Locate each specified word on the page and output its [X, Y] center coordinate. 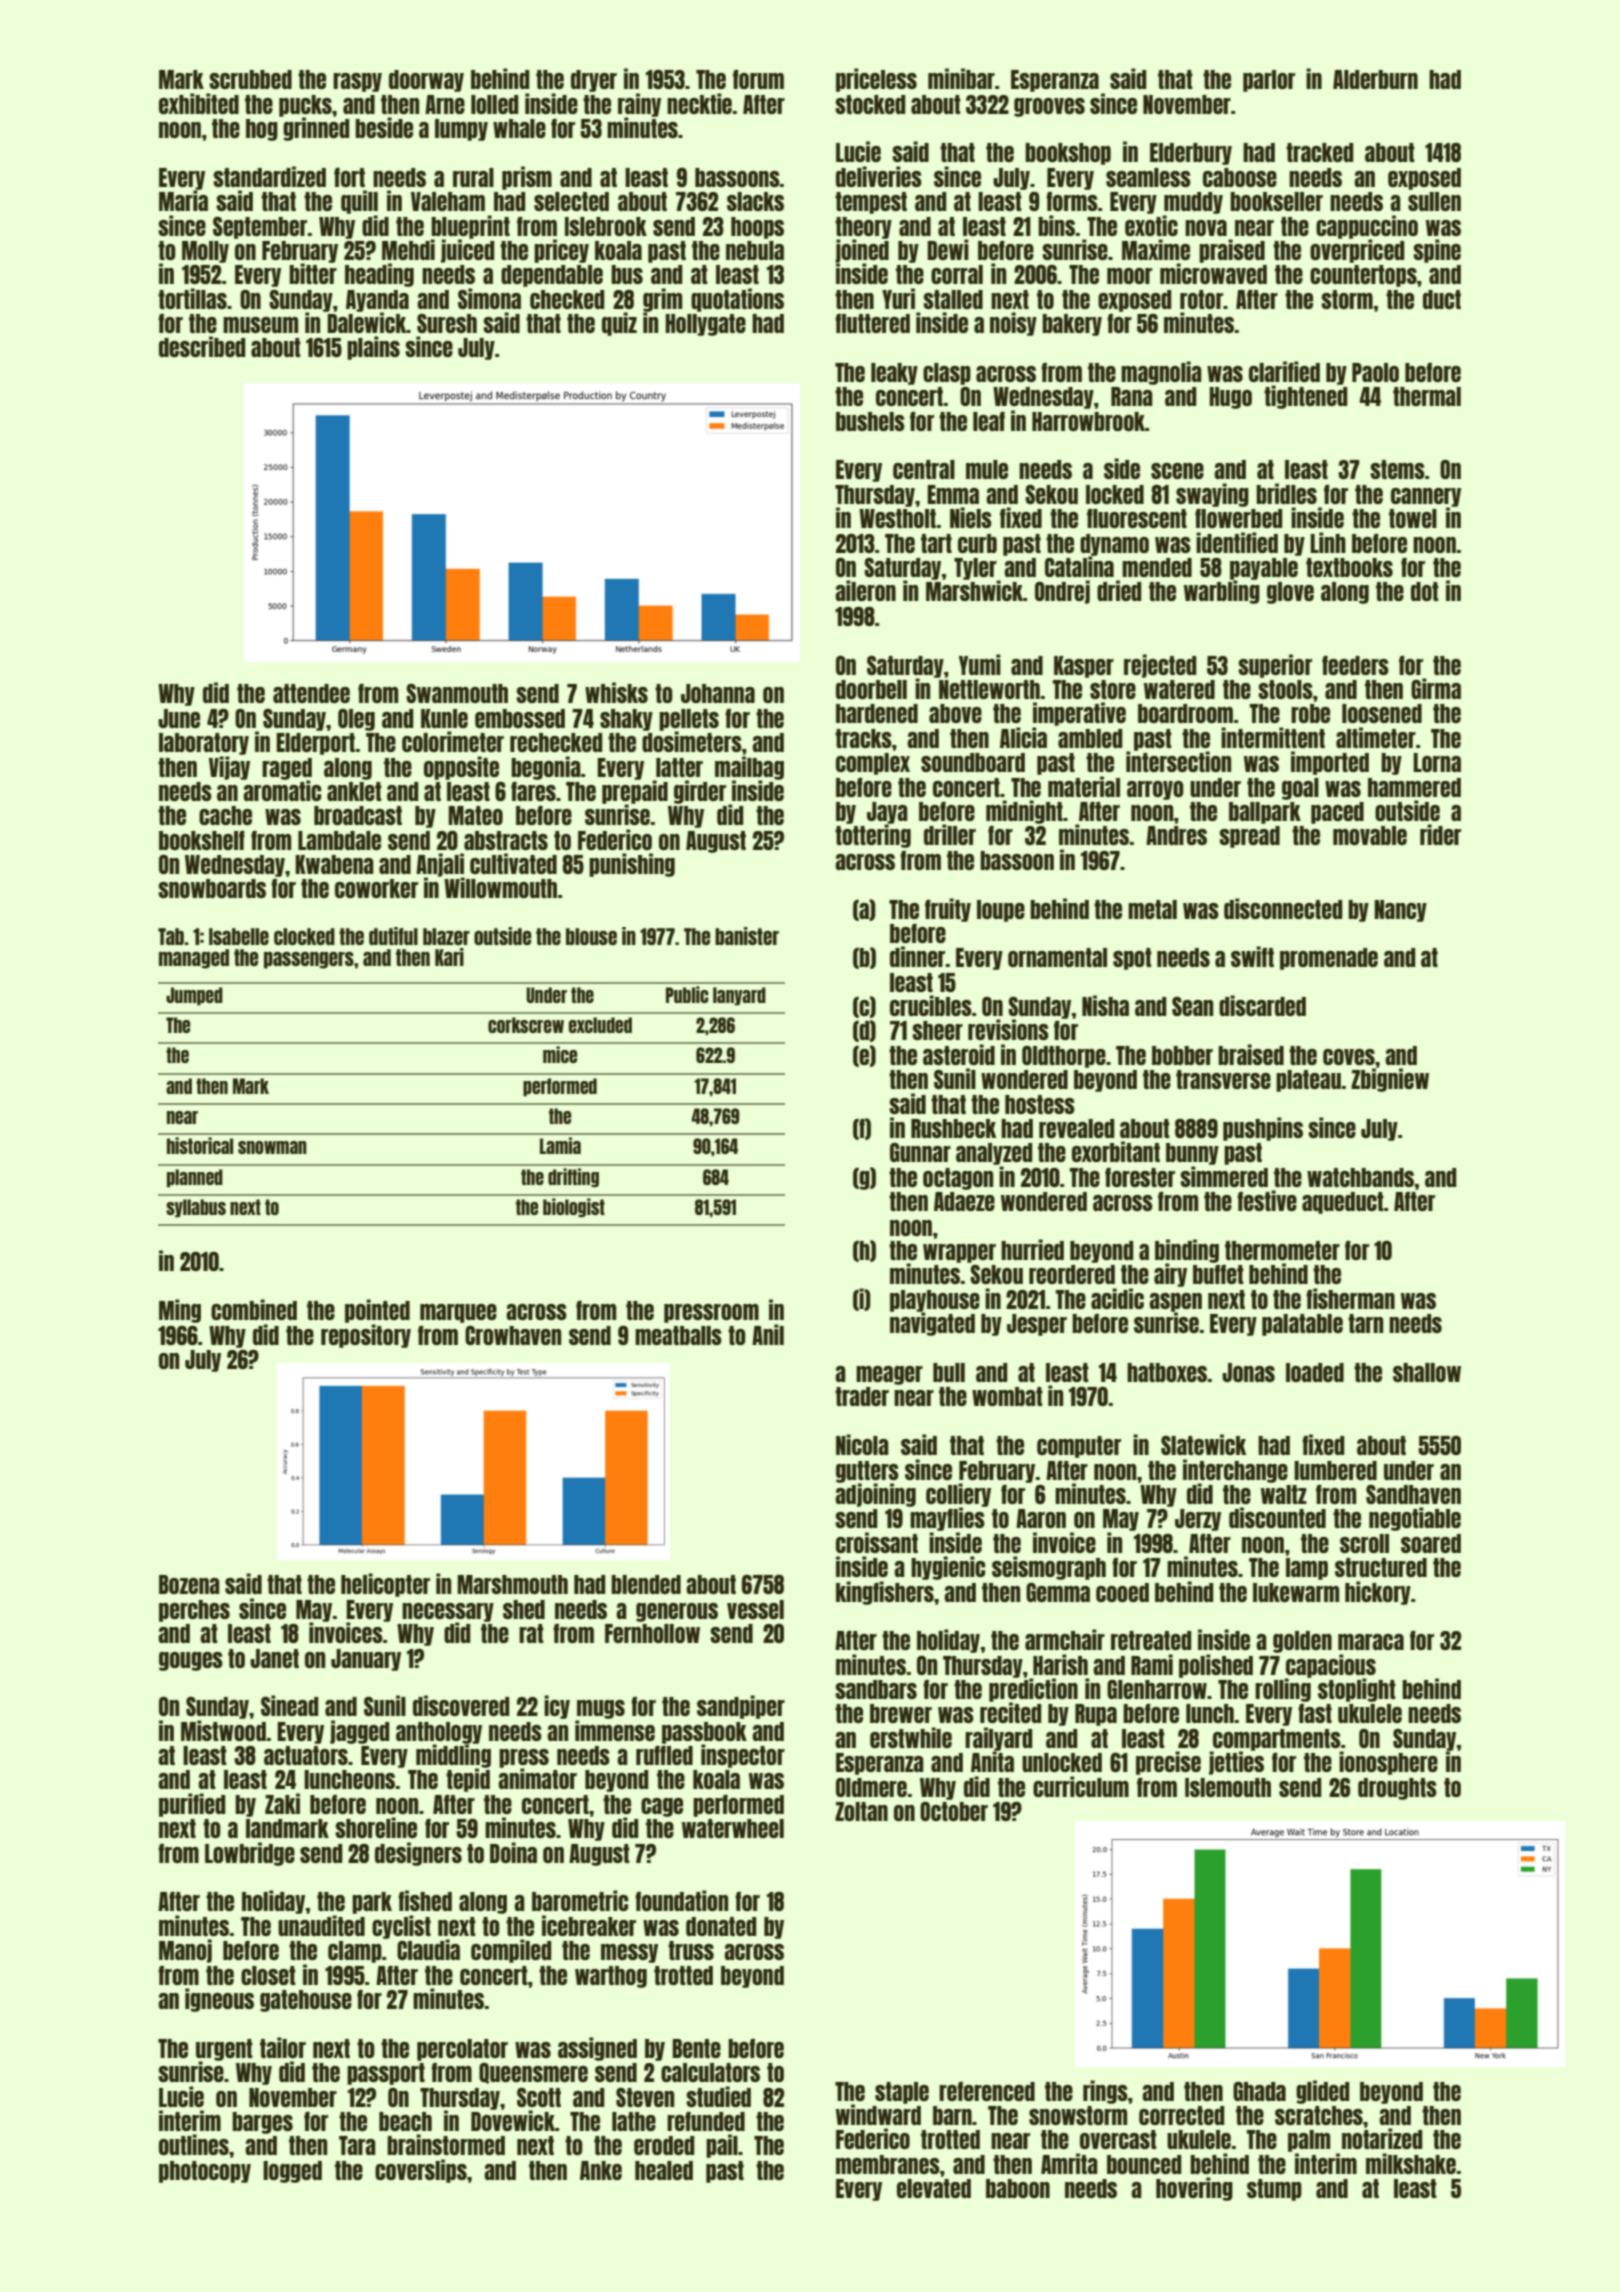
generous [677, 1612]
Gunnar [920, 1152]
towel [1413, 518]
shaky [626, 720]
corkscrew [526, 1025]
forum [758, 79]
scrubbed [250, 79]
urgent [224, 2050]
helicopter [385, 1585]
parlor [1269, 81]
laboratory [204, 744]
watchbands [1360, 1177]
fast [1315, 1713]
